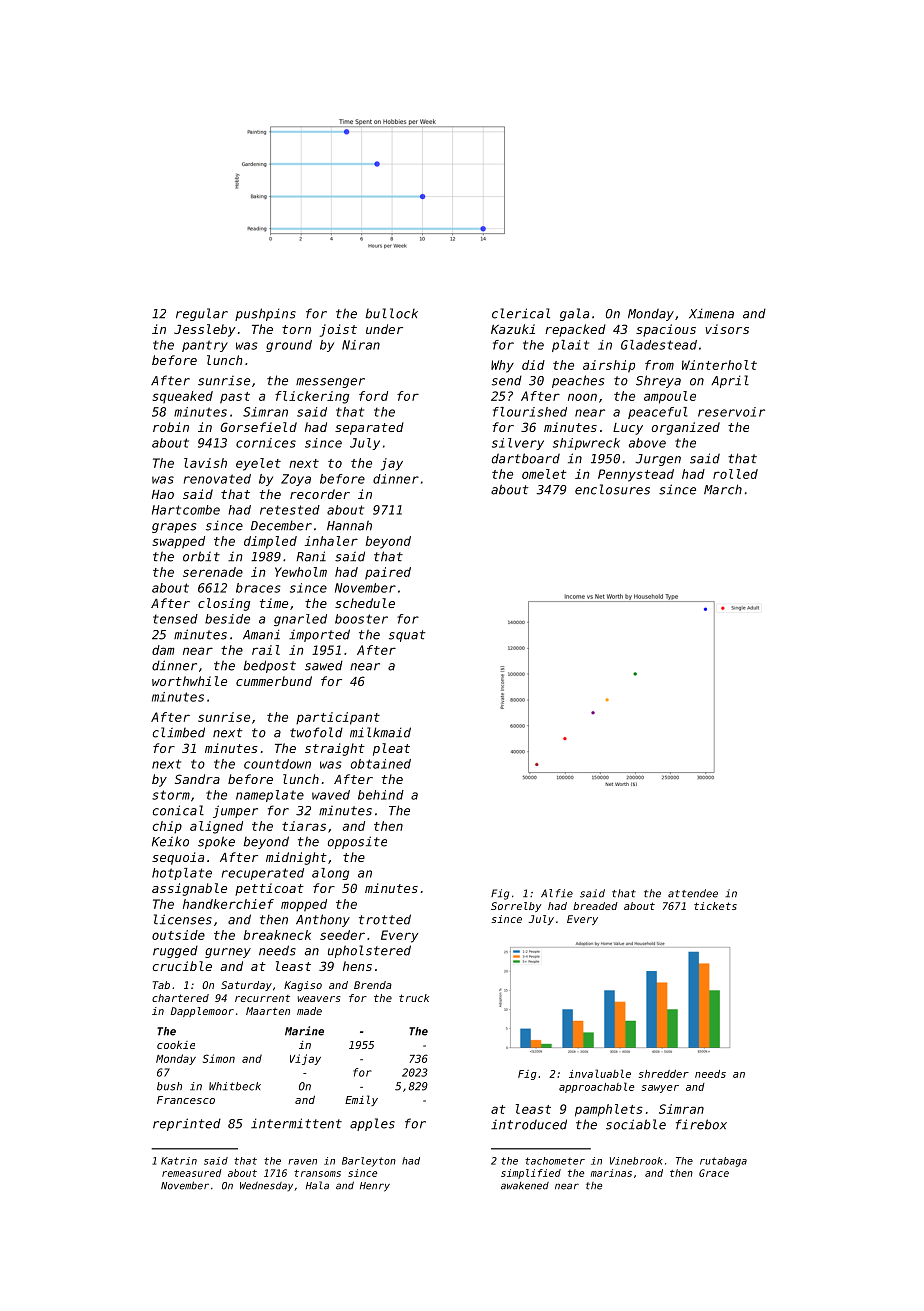  I want to click on clerical, so click(521, 313).
